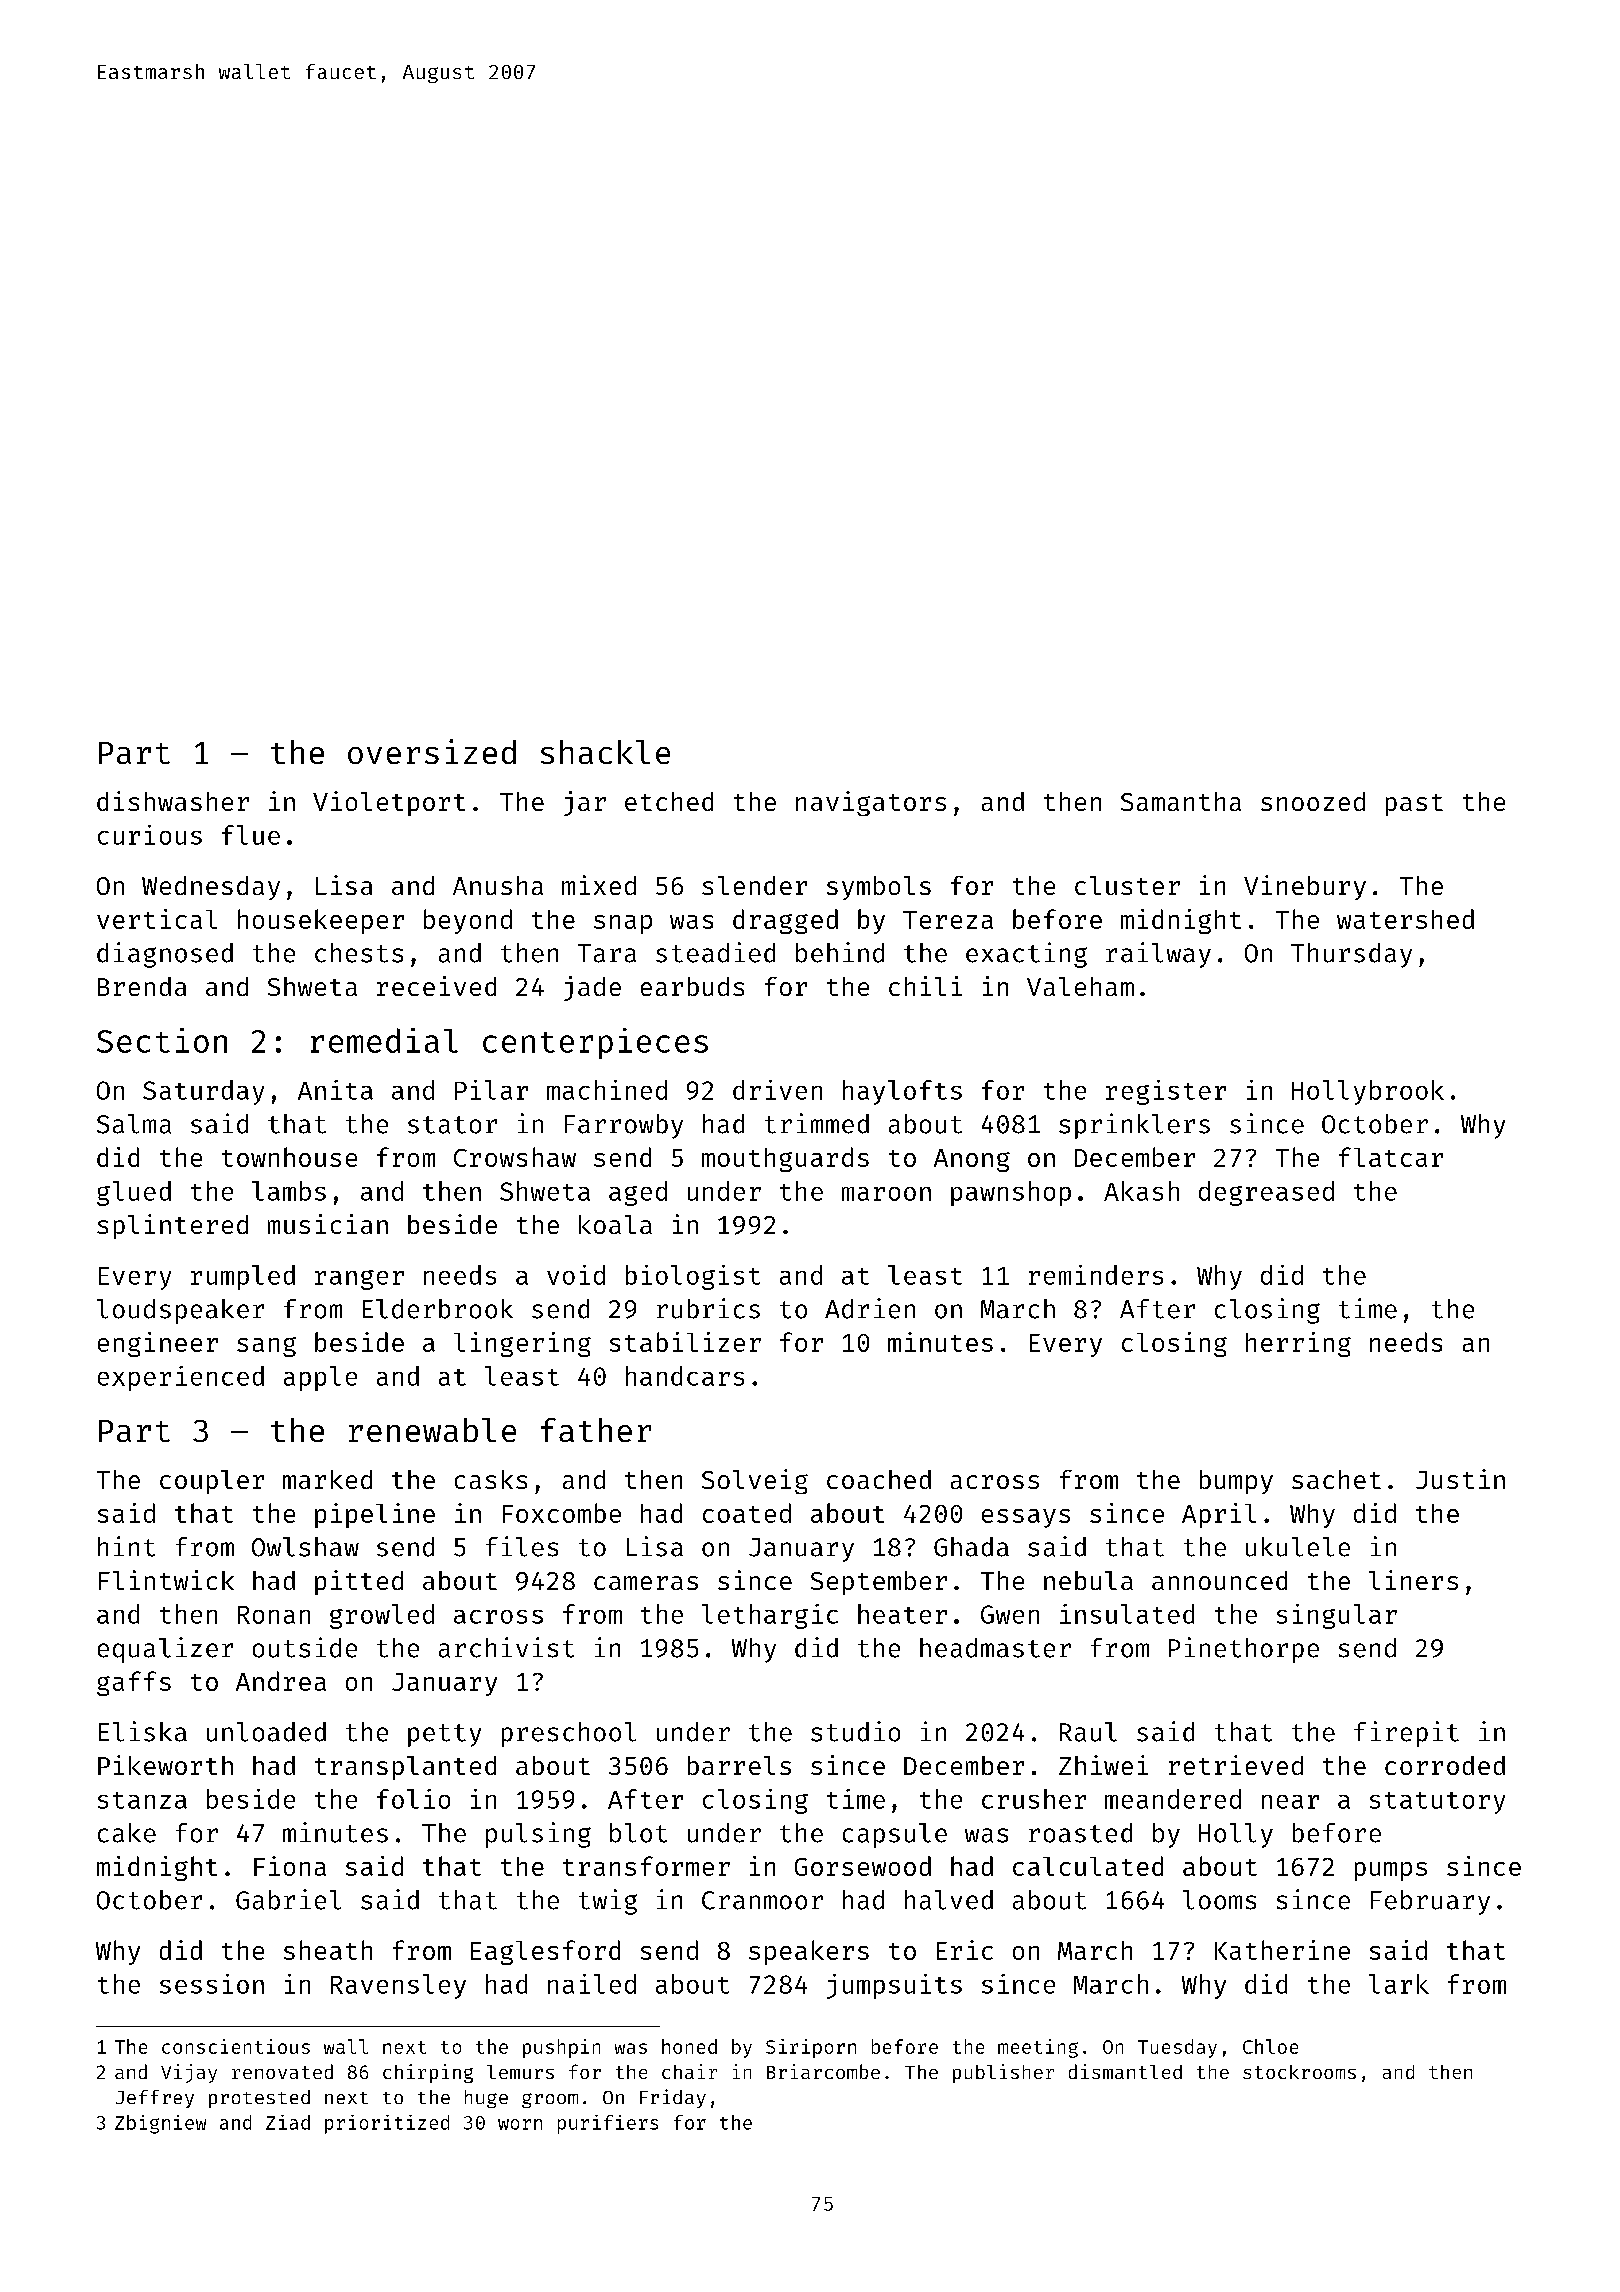 The width and height of the screenshot is (1620, 2292). I want to click on Zbigniew, so click(160, 2124).
